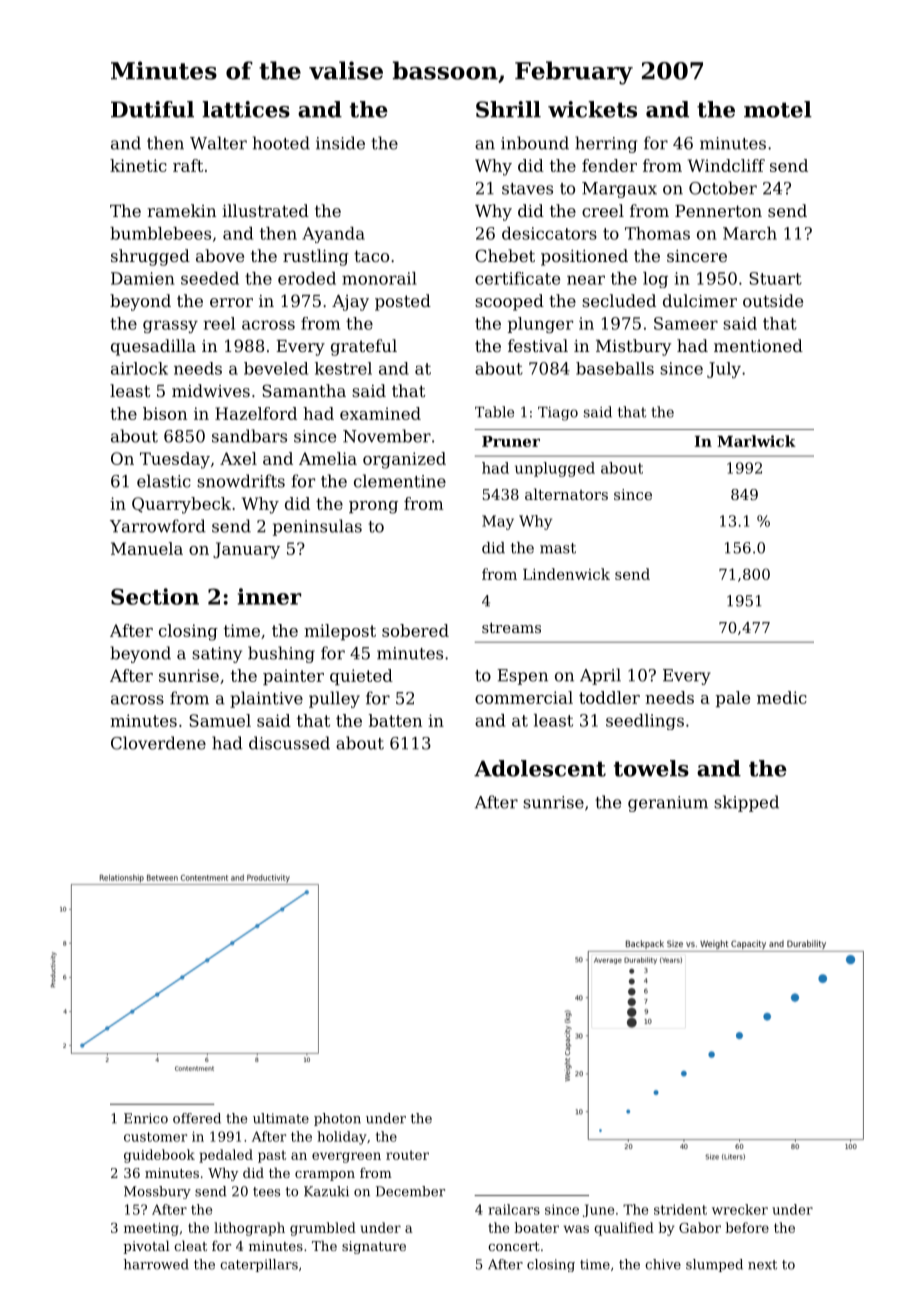  What do you see at coordinates (540, 325) in the document?
I see `plunger` at bounding box center [540, 325].
